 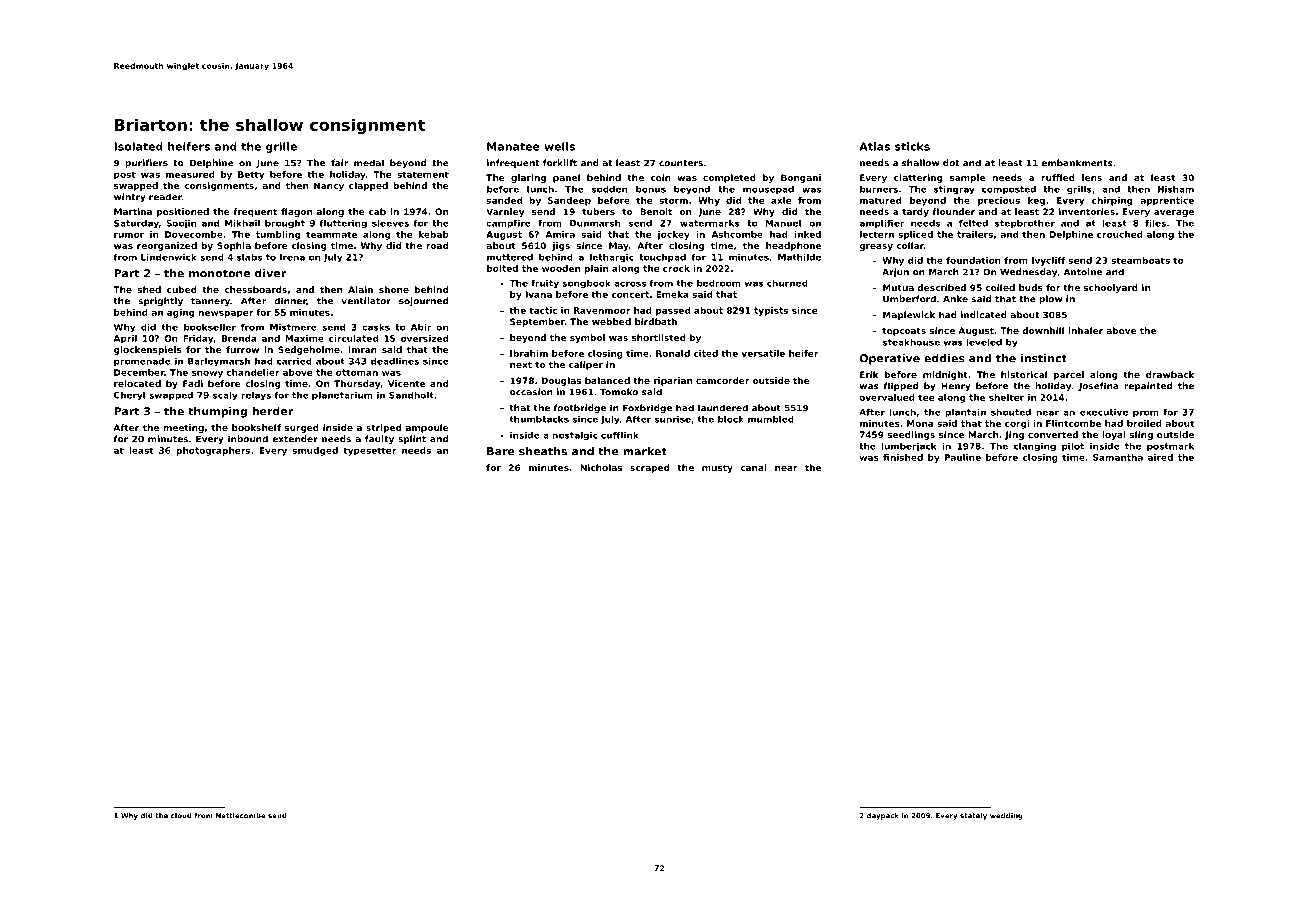 What do you see at coordinates (973, 260) in the document?
I see `foundation` at bounding box center [973, 260].
